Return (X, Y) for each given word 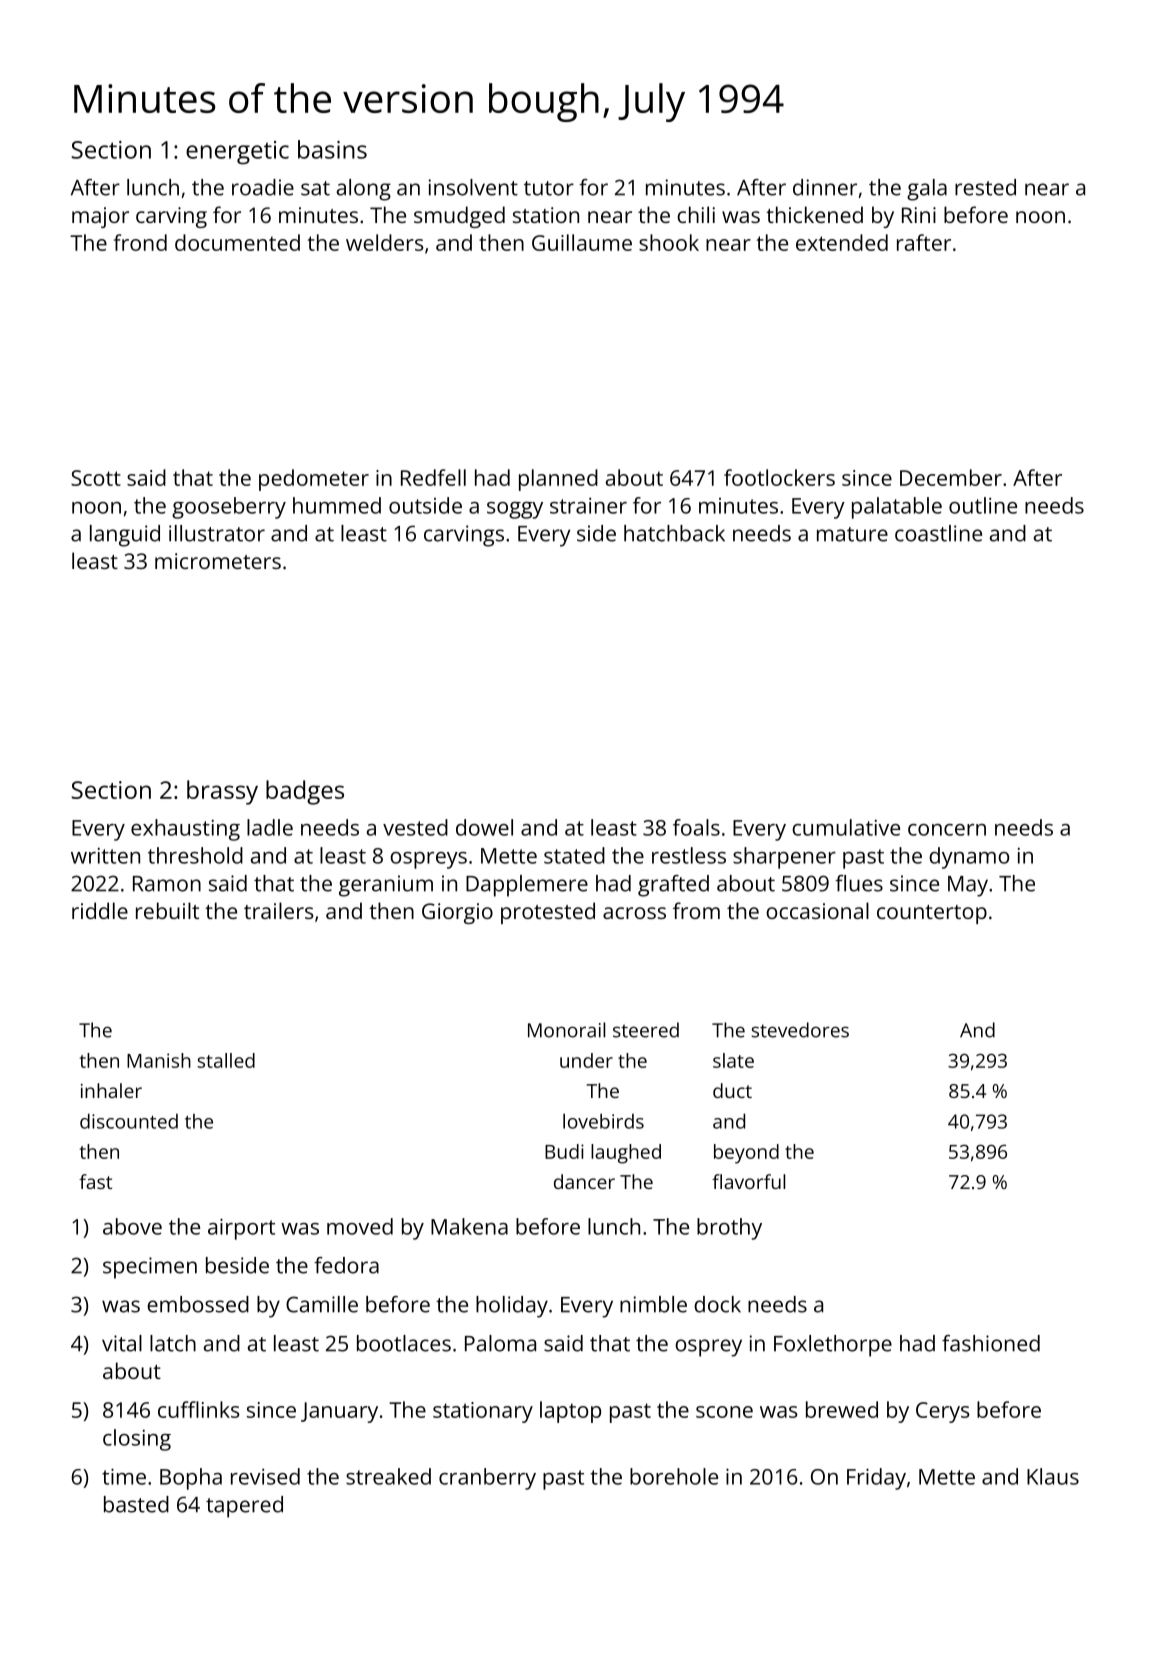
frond (140, 242)
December (951, 477)
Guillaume (582, 242)
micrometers (218, 561)
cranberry (487, 1479)
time (124, 1476)
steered (646, 1030)
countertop (932, 914)
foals (696, 827)
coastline (938, 533)
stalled (226, 1060)
